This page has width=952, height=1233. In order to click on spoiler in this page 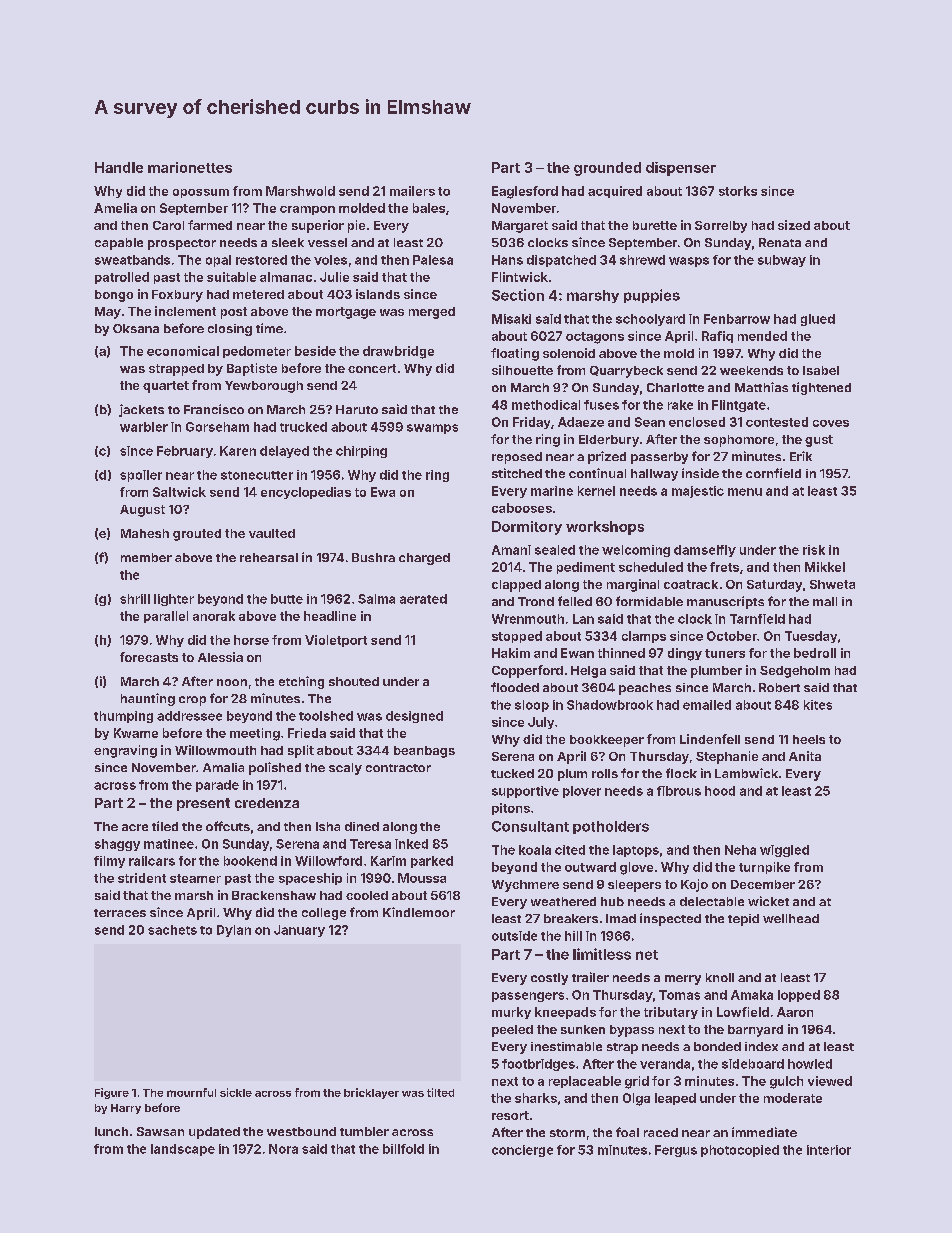, I will do `click(141, 476)`.
